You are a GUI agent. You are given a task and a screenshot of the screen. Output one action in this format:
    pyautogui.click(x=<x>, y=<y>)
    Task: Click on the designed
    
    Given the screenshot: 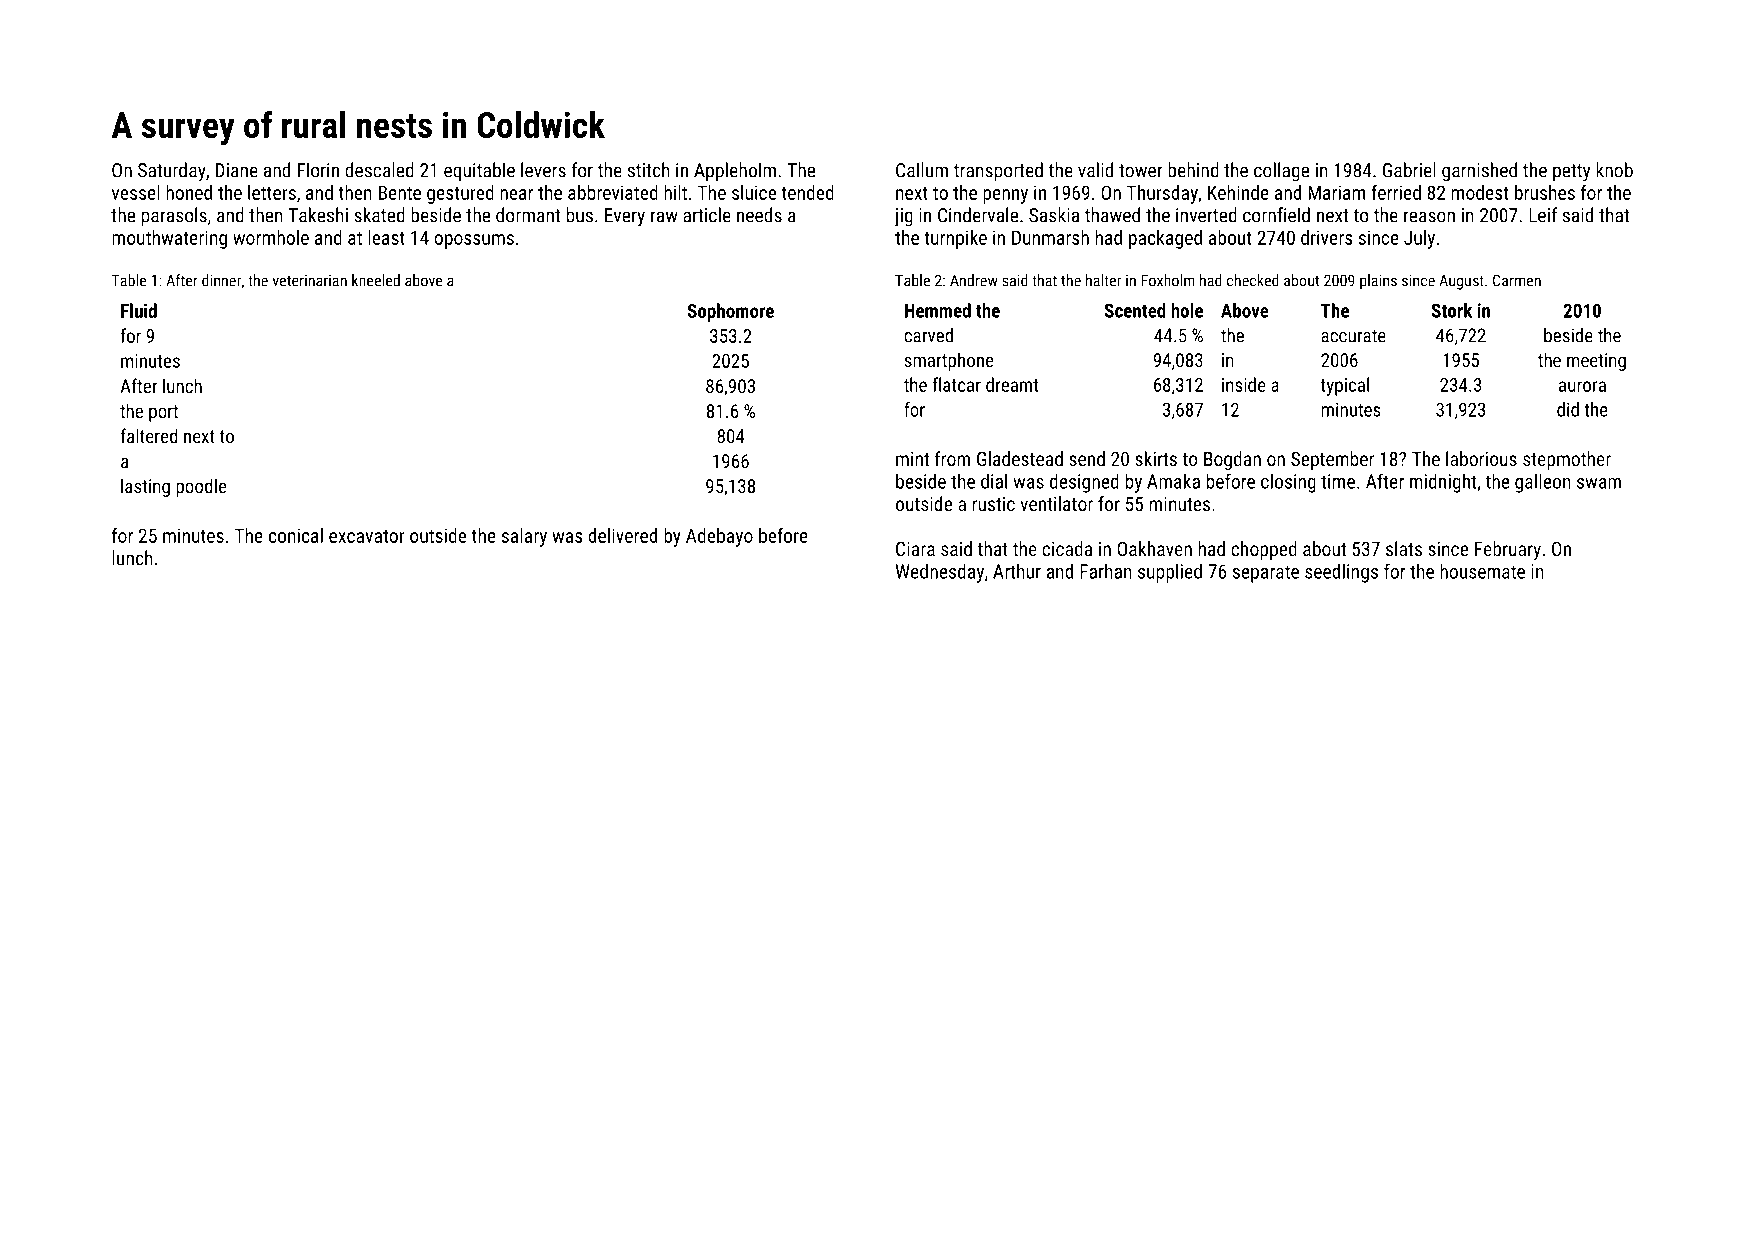 What is the action you would take?
    pyautogui.click(x=1084, y=483)
